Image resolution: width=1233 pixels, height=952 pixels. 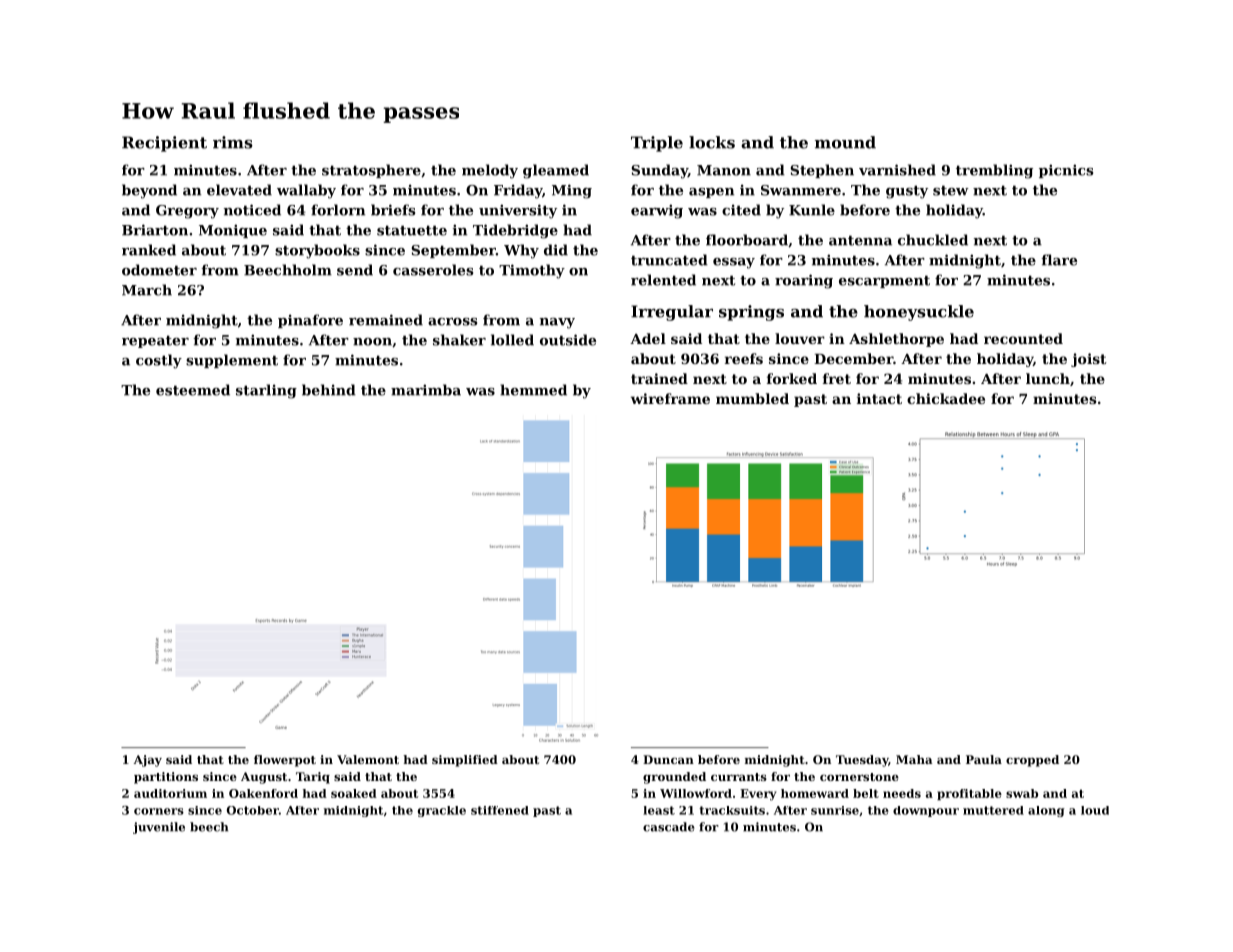 What do you see at coordinates (914, 759) in the page?
I see `Maha` at bounding box center [914, 759].
